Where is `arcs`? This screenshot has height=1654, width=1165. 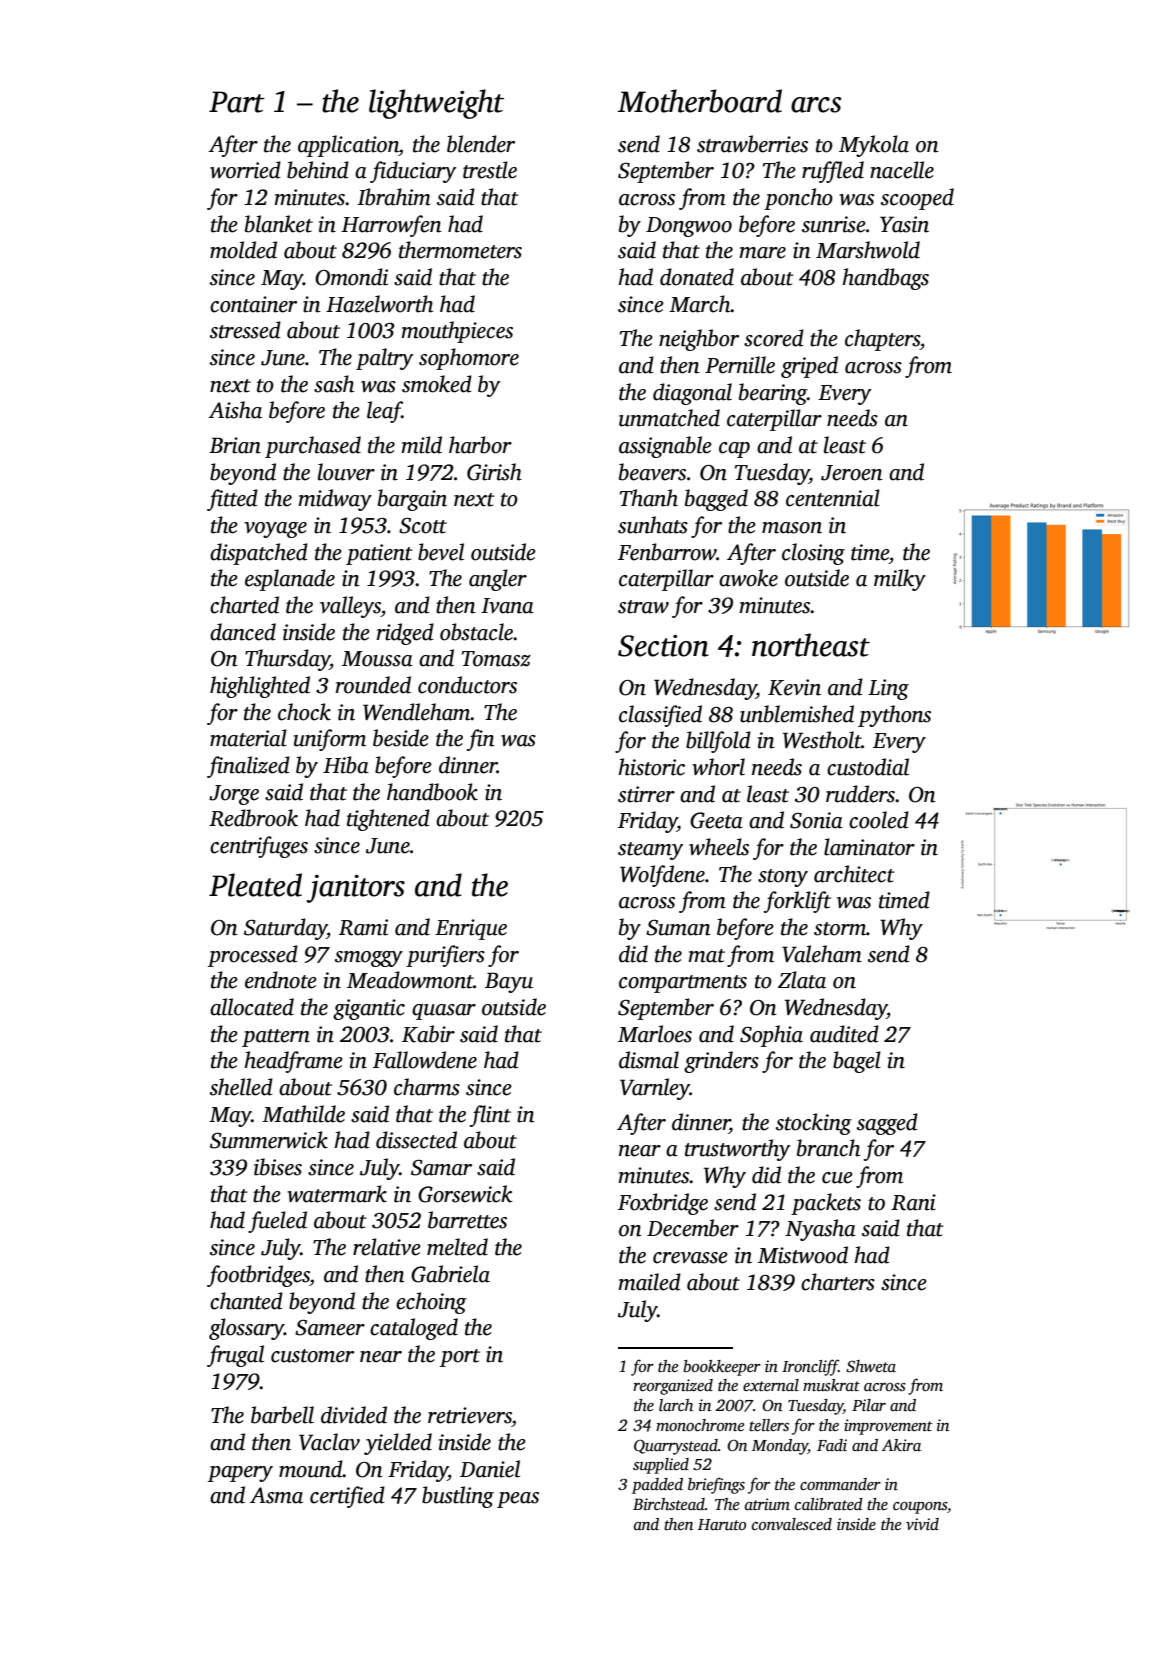
arcs is located at coordinates (816, 105).
